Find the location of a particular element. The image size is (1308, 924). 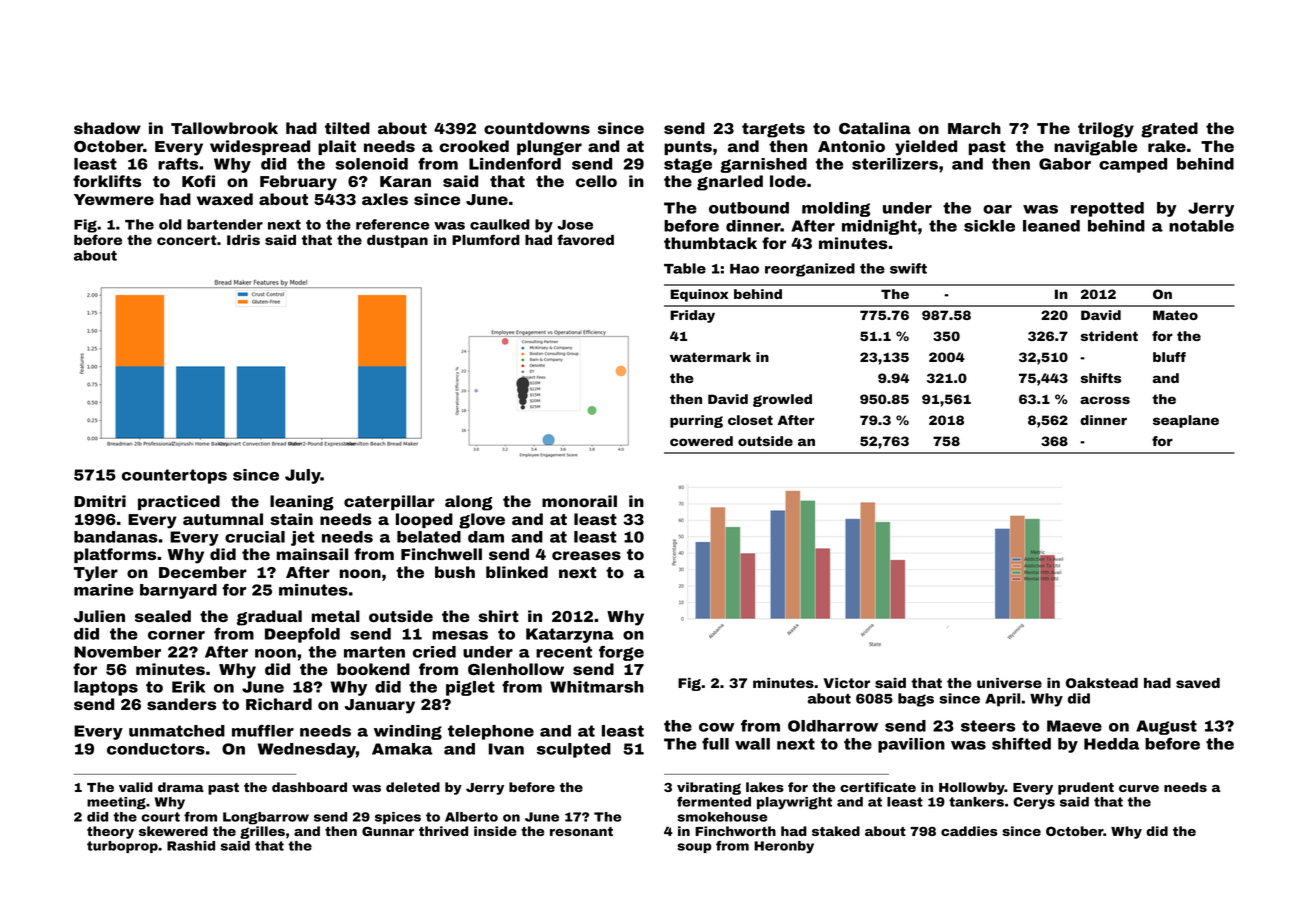

Antonio is located at coordinates (851, 146).
